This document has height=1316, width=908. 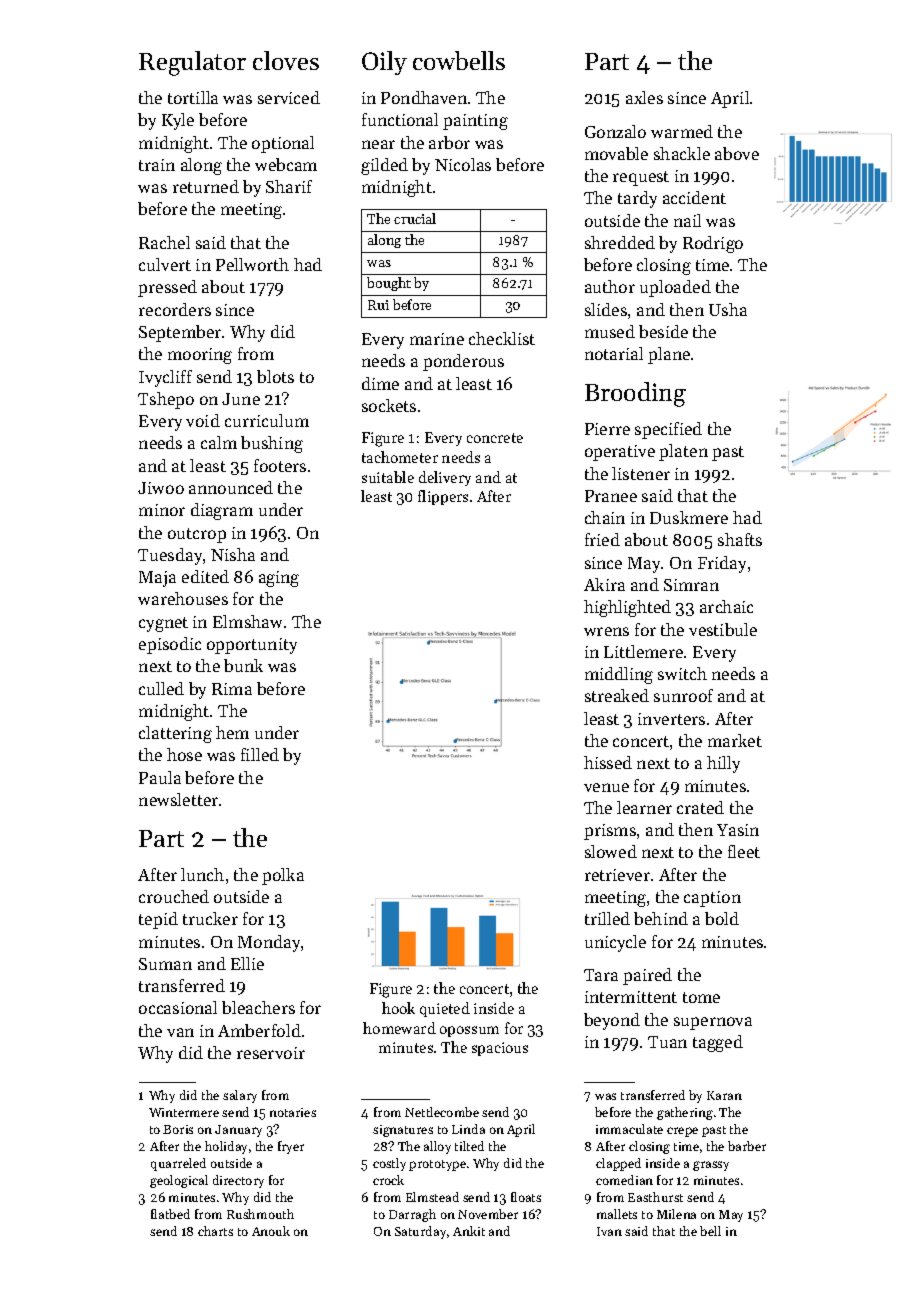 I want to click on wrens, so click(x=606, y=631).
